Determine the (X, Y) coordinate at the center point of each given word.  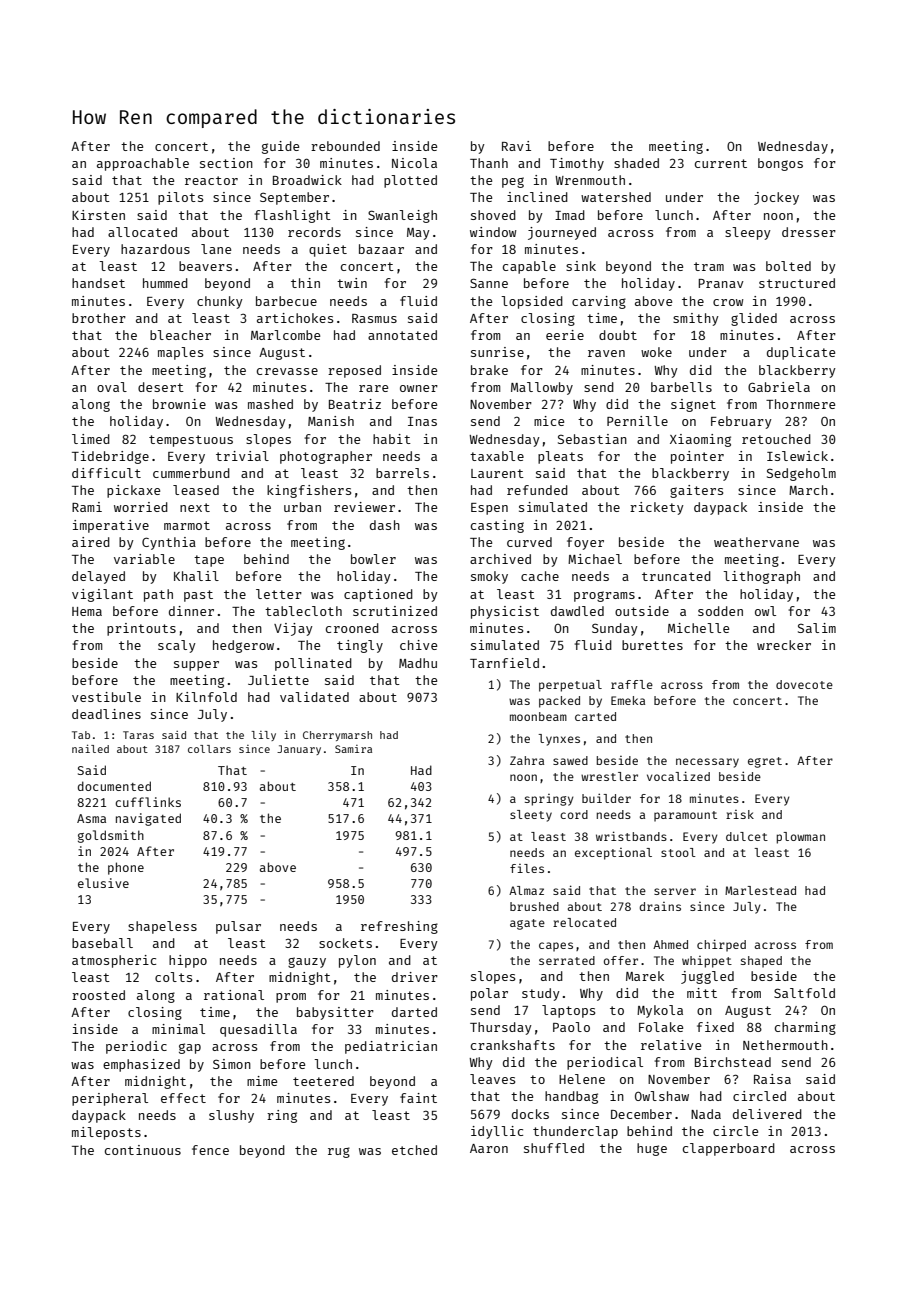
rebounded (345, 146)
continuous (143, 1150)
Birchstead (733, 1062)
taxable (497, 456)
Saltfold (804, 993)
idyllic (497, 1132)
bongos (780, 164)
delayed (98, 577)
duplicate (801, 353)
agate (527, 924)
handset (98, 283)
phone (126, 868)
